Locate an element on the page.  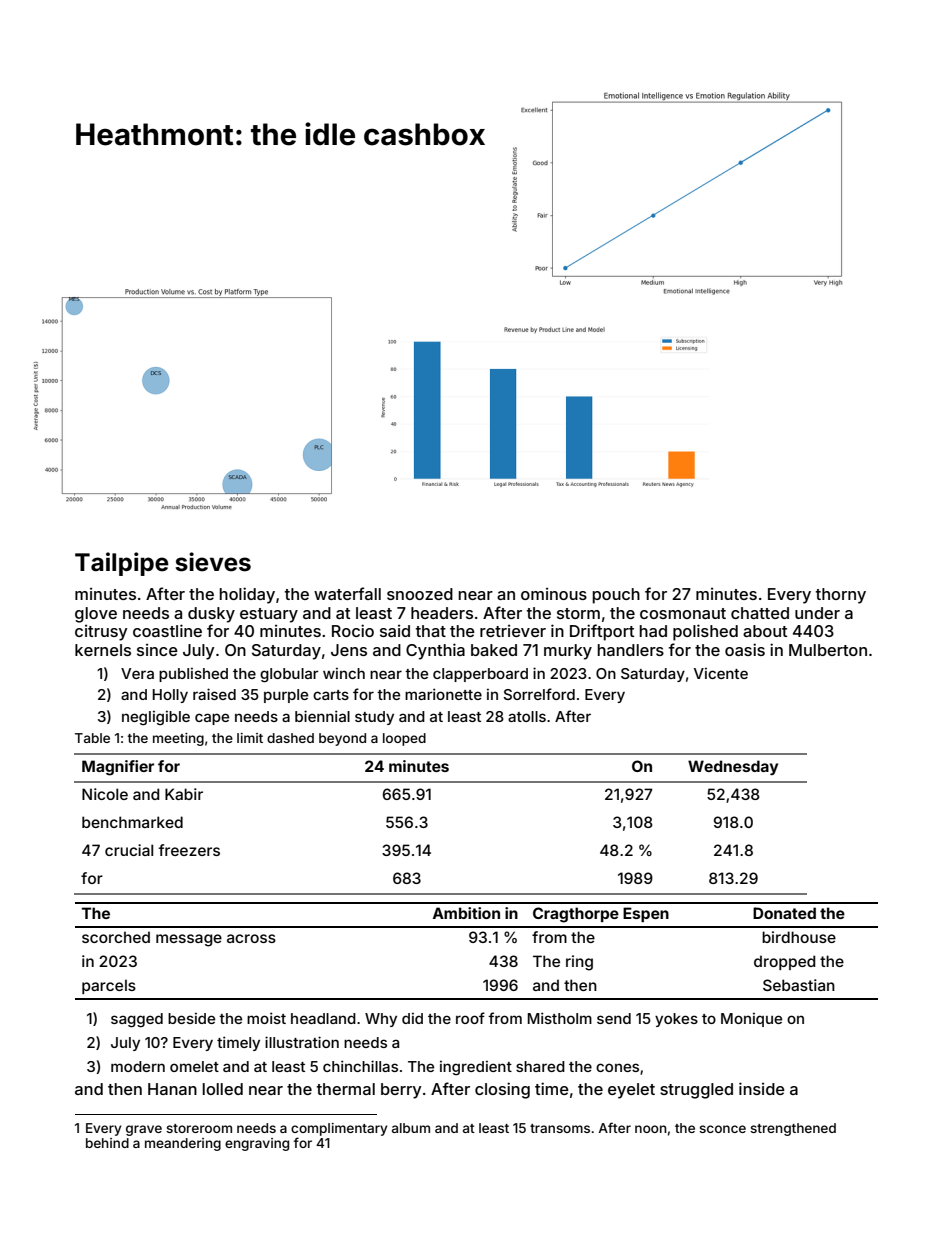
retriever is located at coordinates (513, 631).
